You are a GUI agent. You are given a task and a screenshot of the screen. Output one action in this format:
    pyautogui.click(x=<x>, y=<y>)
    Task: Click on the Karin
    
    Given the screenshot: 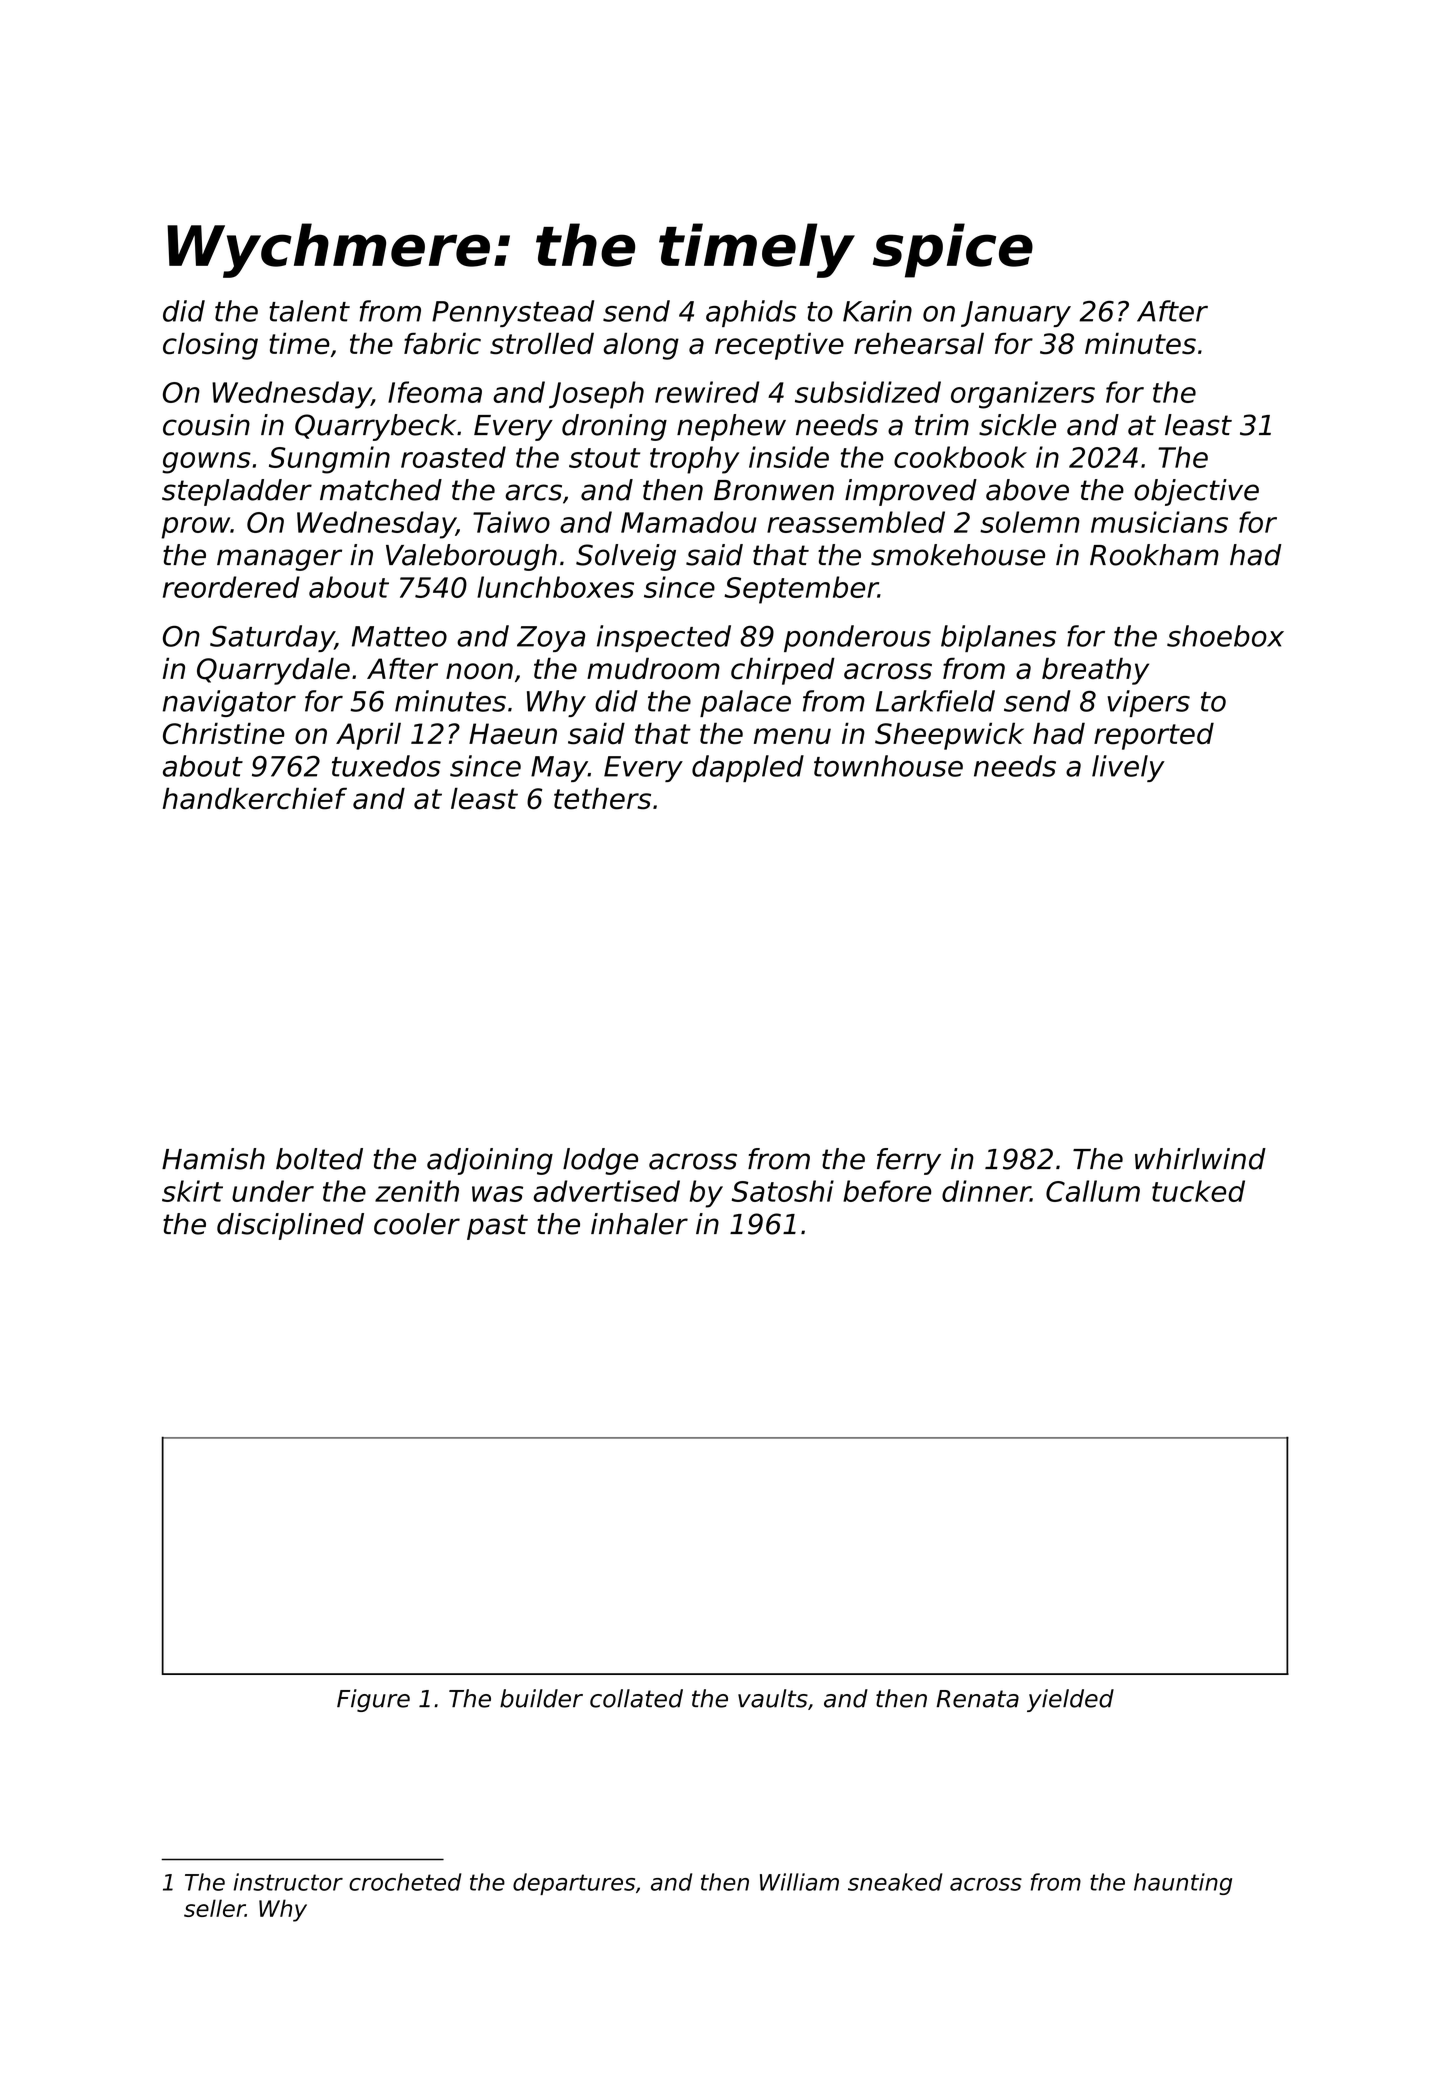 What is the action you would take?
    pyautogui.click(x=877, y=311)
